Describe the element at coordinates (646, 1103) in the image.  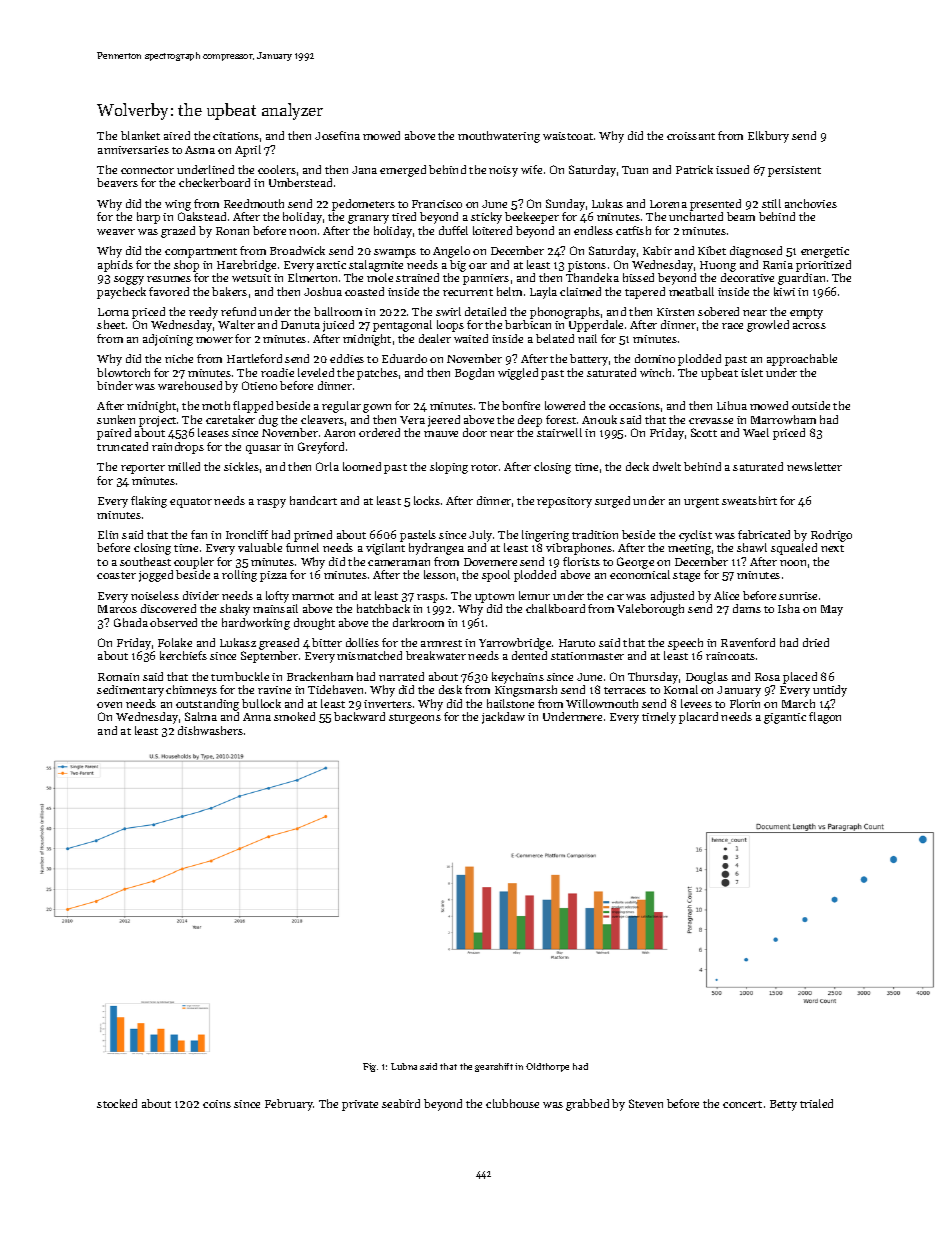
I see `Steven` at that location.
